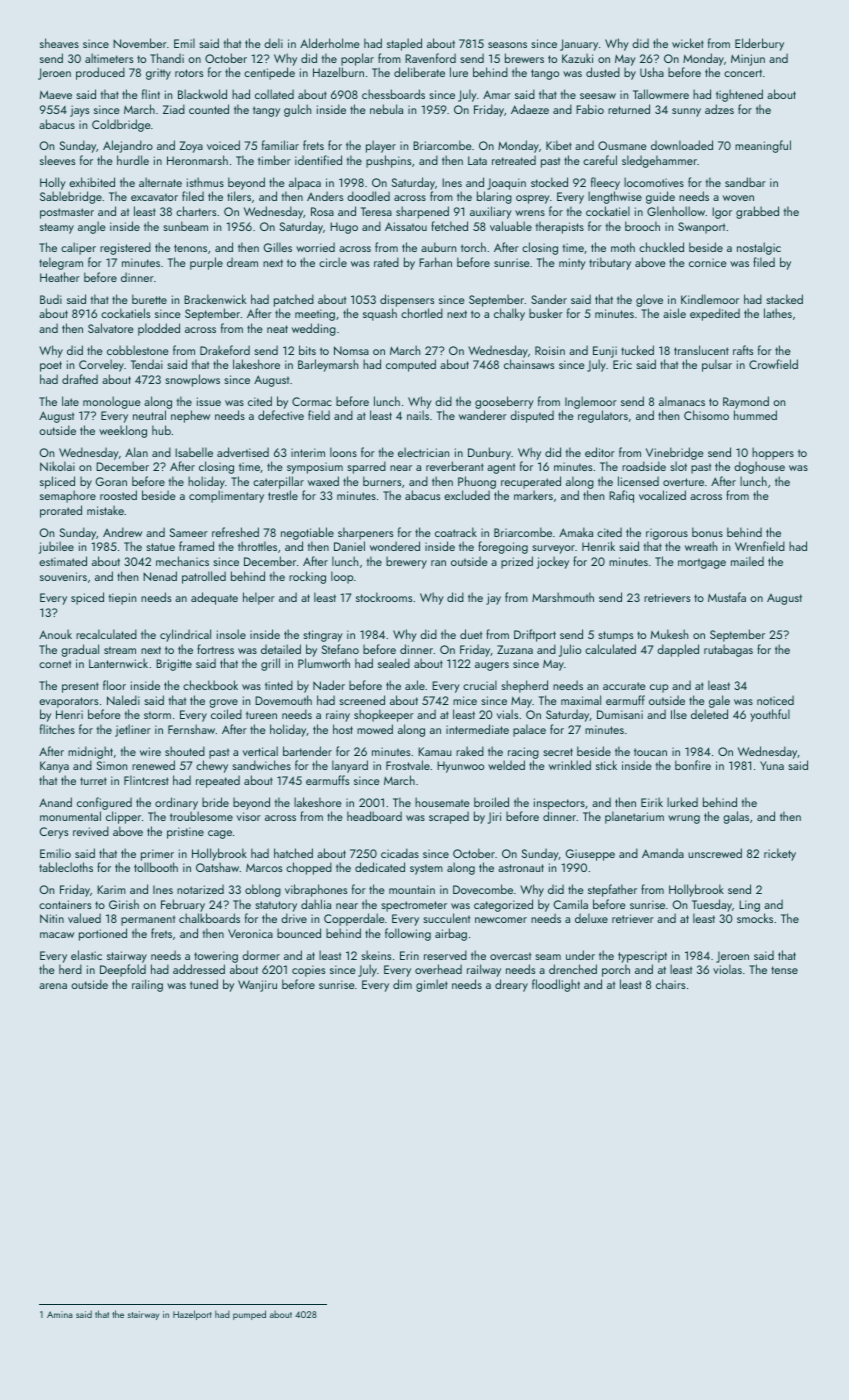  I want to click on bride, so click(215, 802).
